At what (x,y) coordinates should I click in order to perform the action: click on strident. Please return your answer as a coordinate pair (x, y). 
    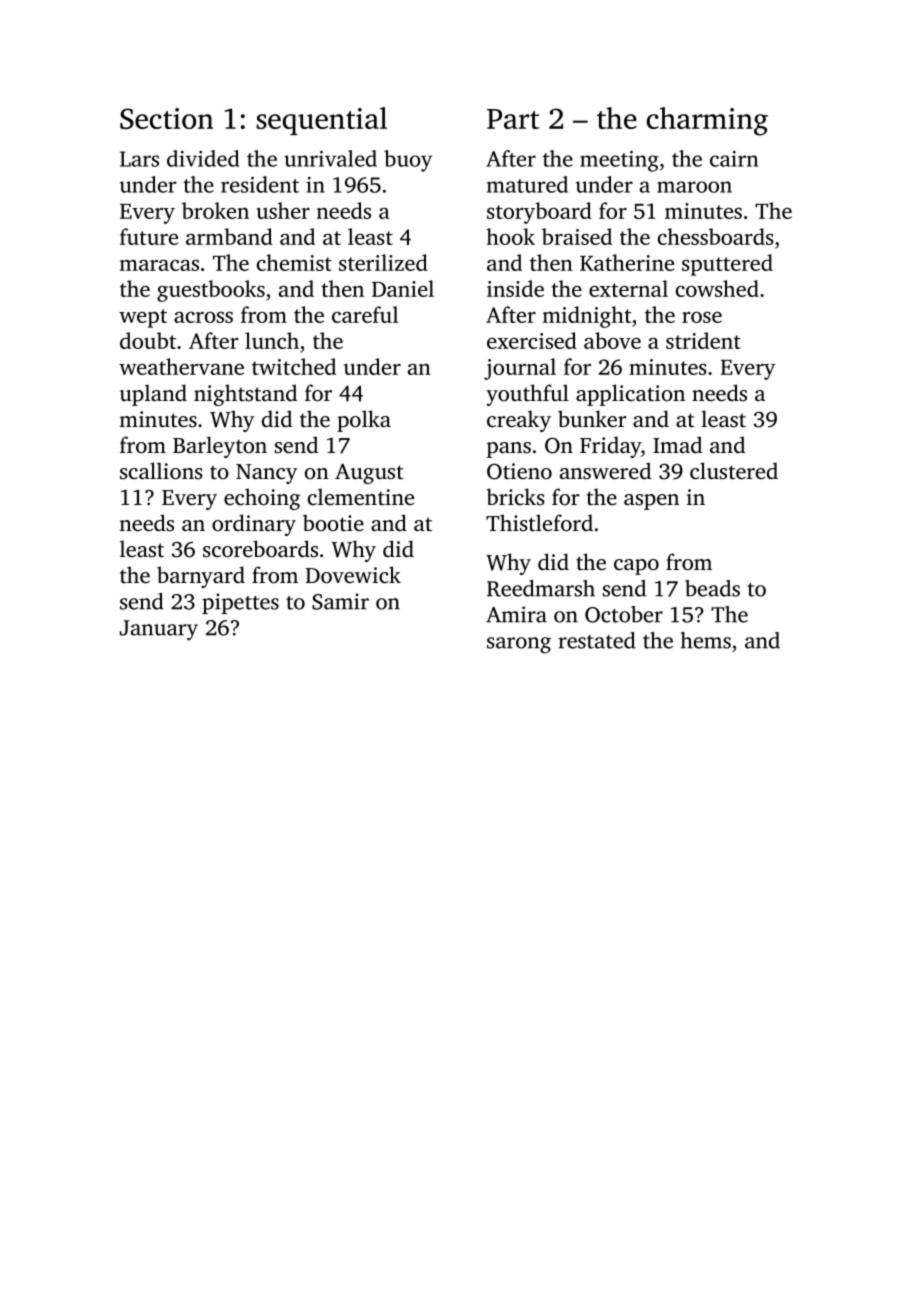
    Looking at the image, I should click on (703, 340).
